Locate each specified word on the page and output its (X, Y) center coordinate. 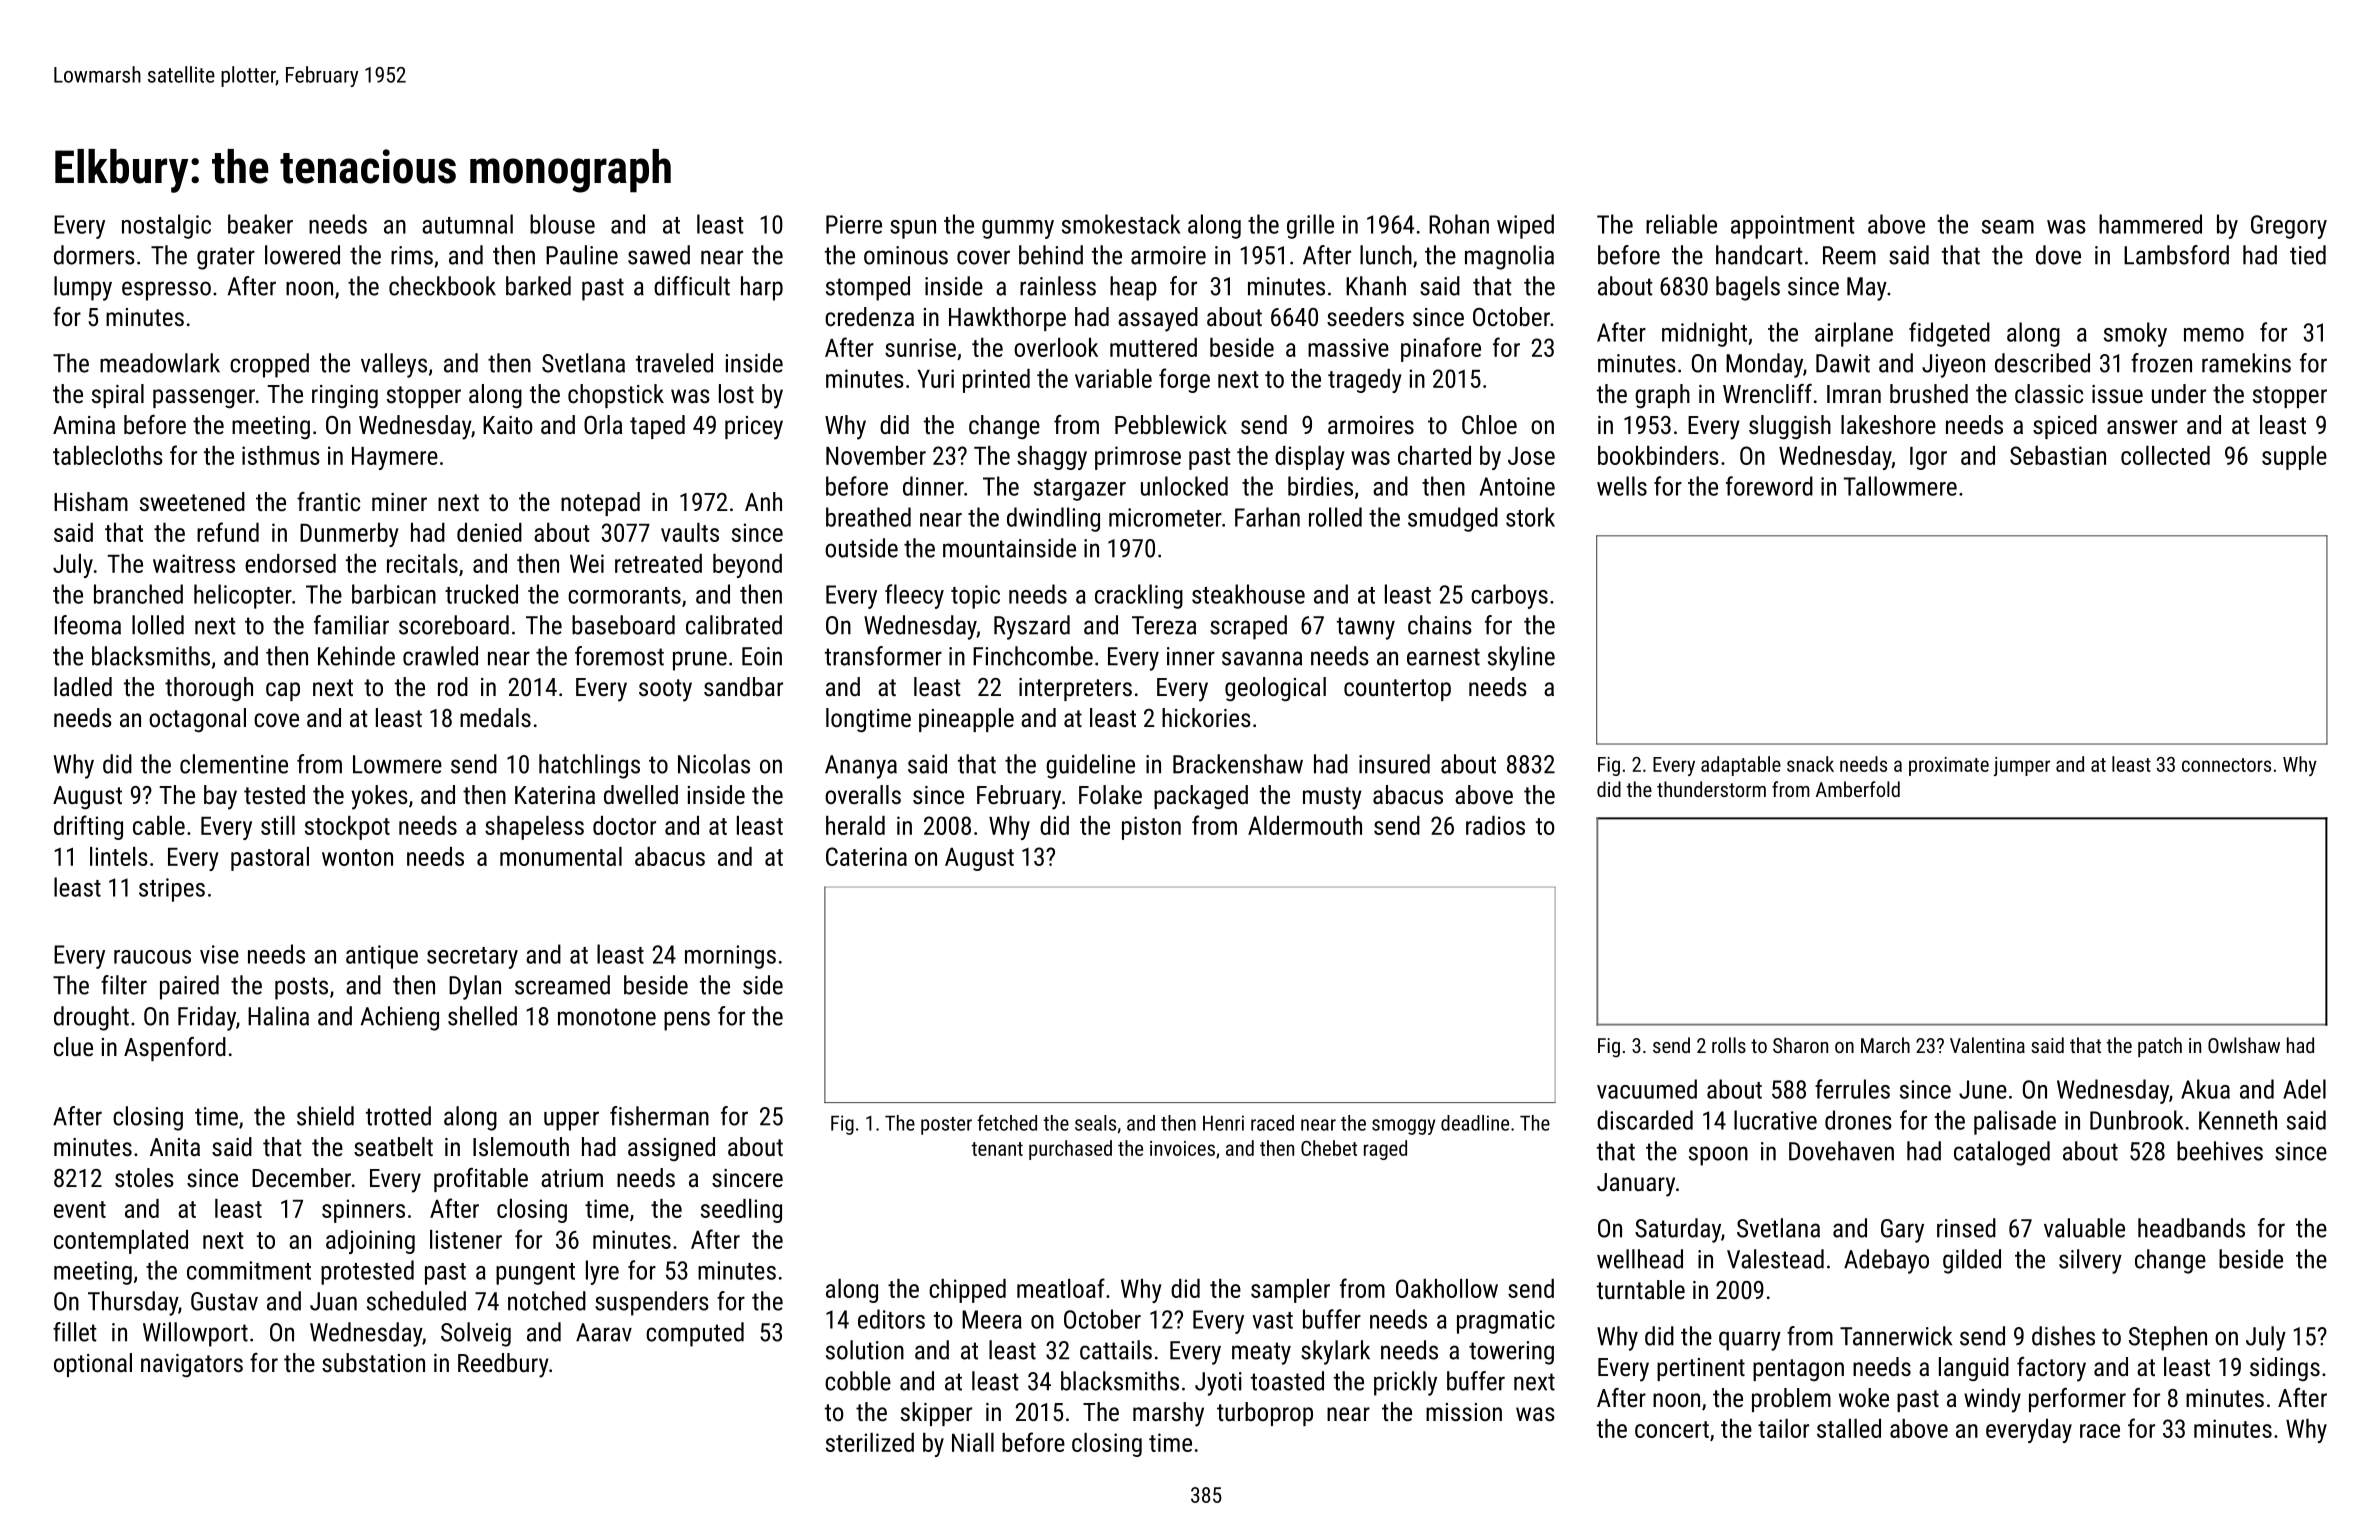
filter (124, 985)
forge (1184, 380)
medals (495, 717)
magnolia (1509, 257)
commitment (249, 1270)
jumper (2022, 766)
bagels (1748, 288)
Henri (1223, 1123)
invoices (1182, 1148)
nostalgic (166, 226)
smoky (2135, 334)
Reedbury (503, 1365)
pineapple (966, 720)
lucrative (1775, 1120)
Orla (603, 424)
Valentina (1987, 1045)
